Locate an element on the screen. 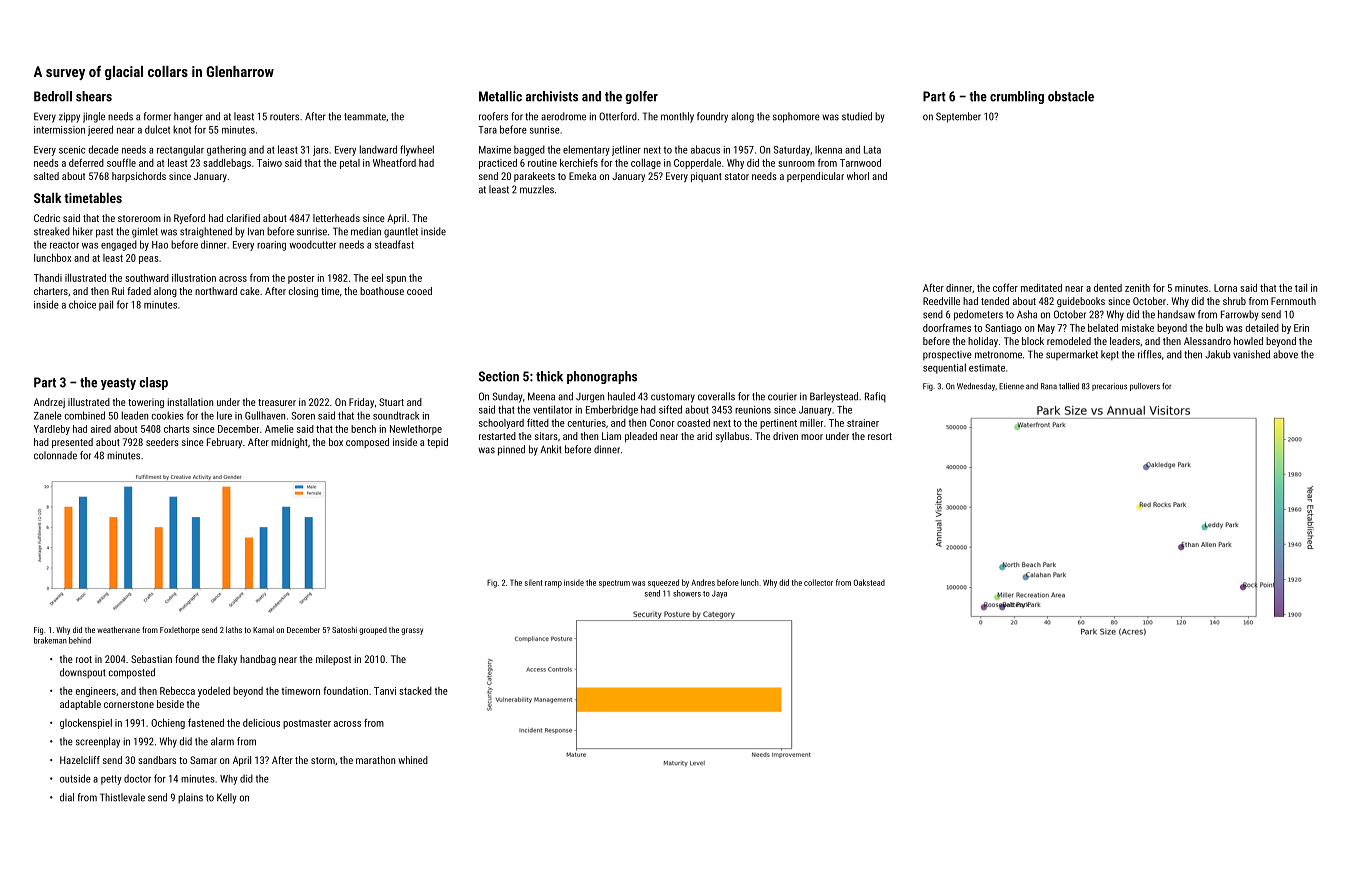  Etienne is located at coordinates (1011, 386).
